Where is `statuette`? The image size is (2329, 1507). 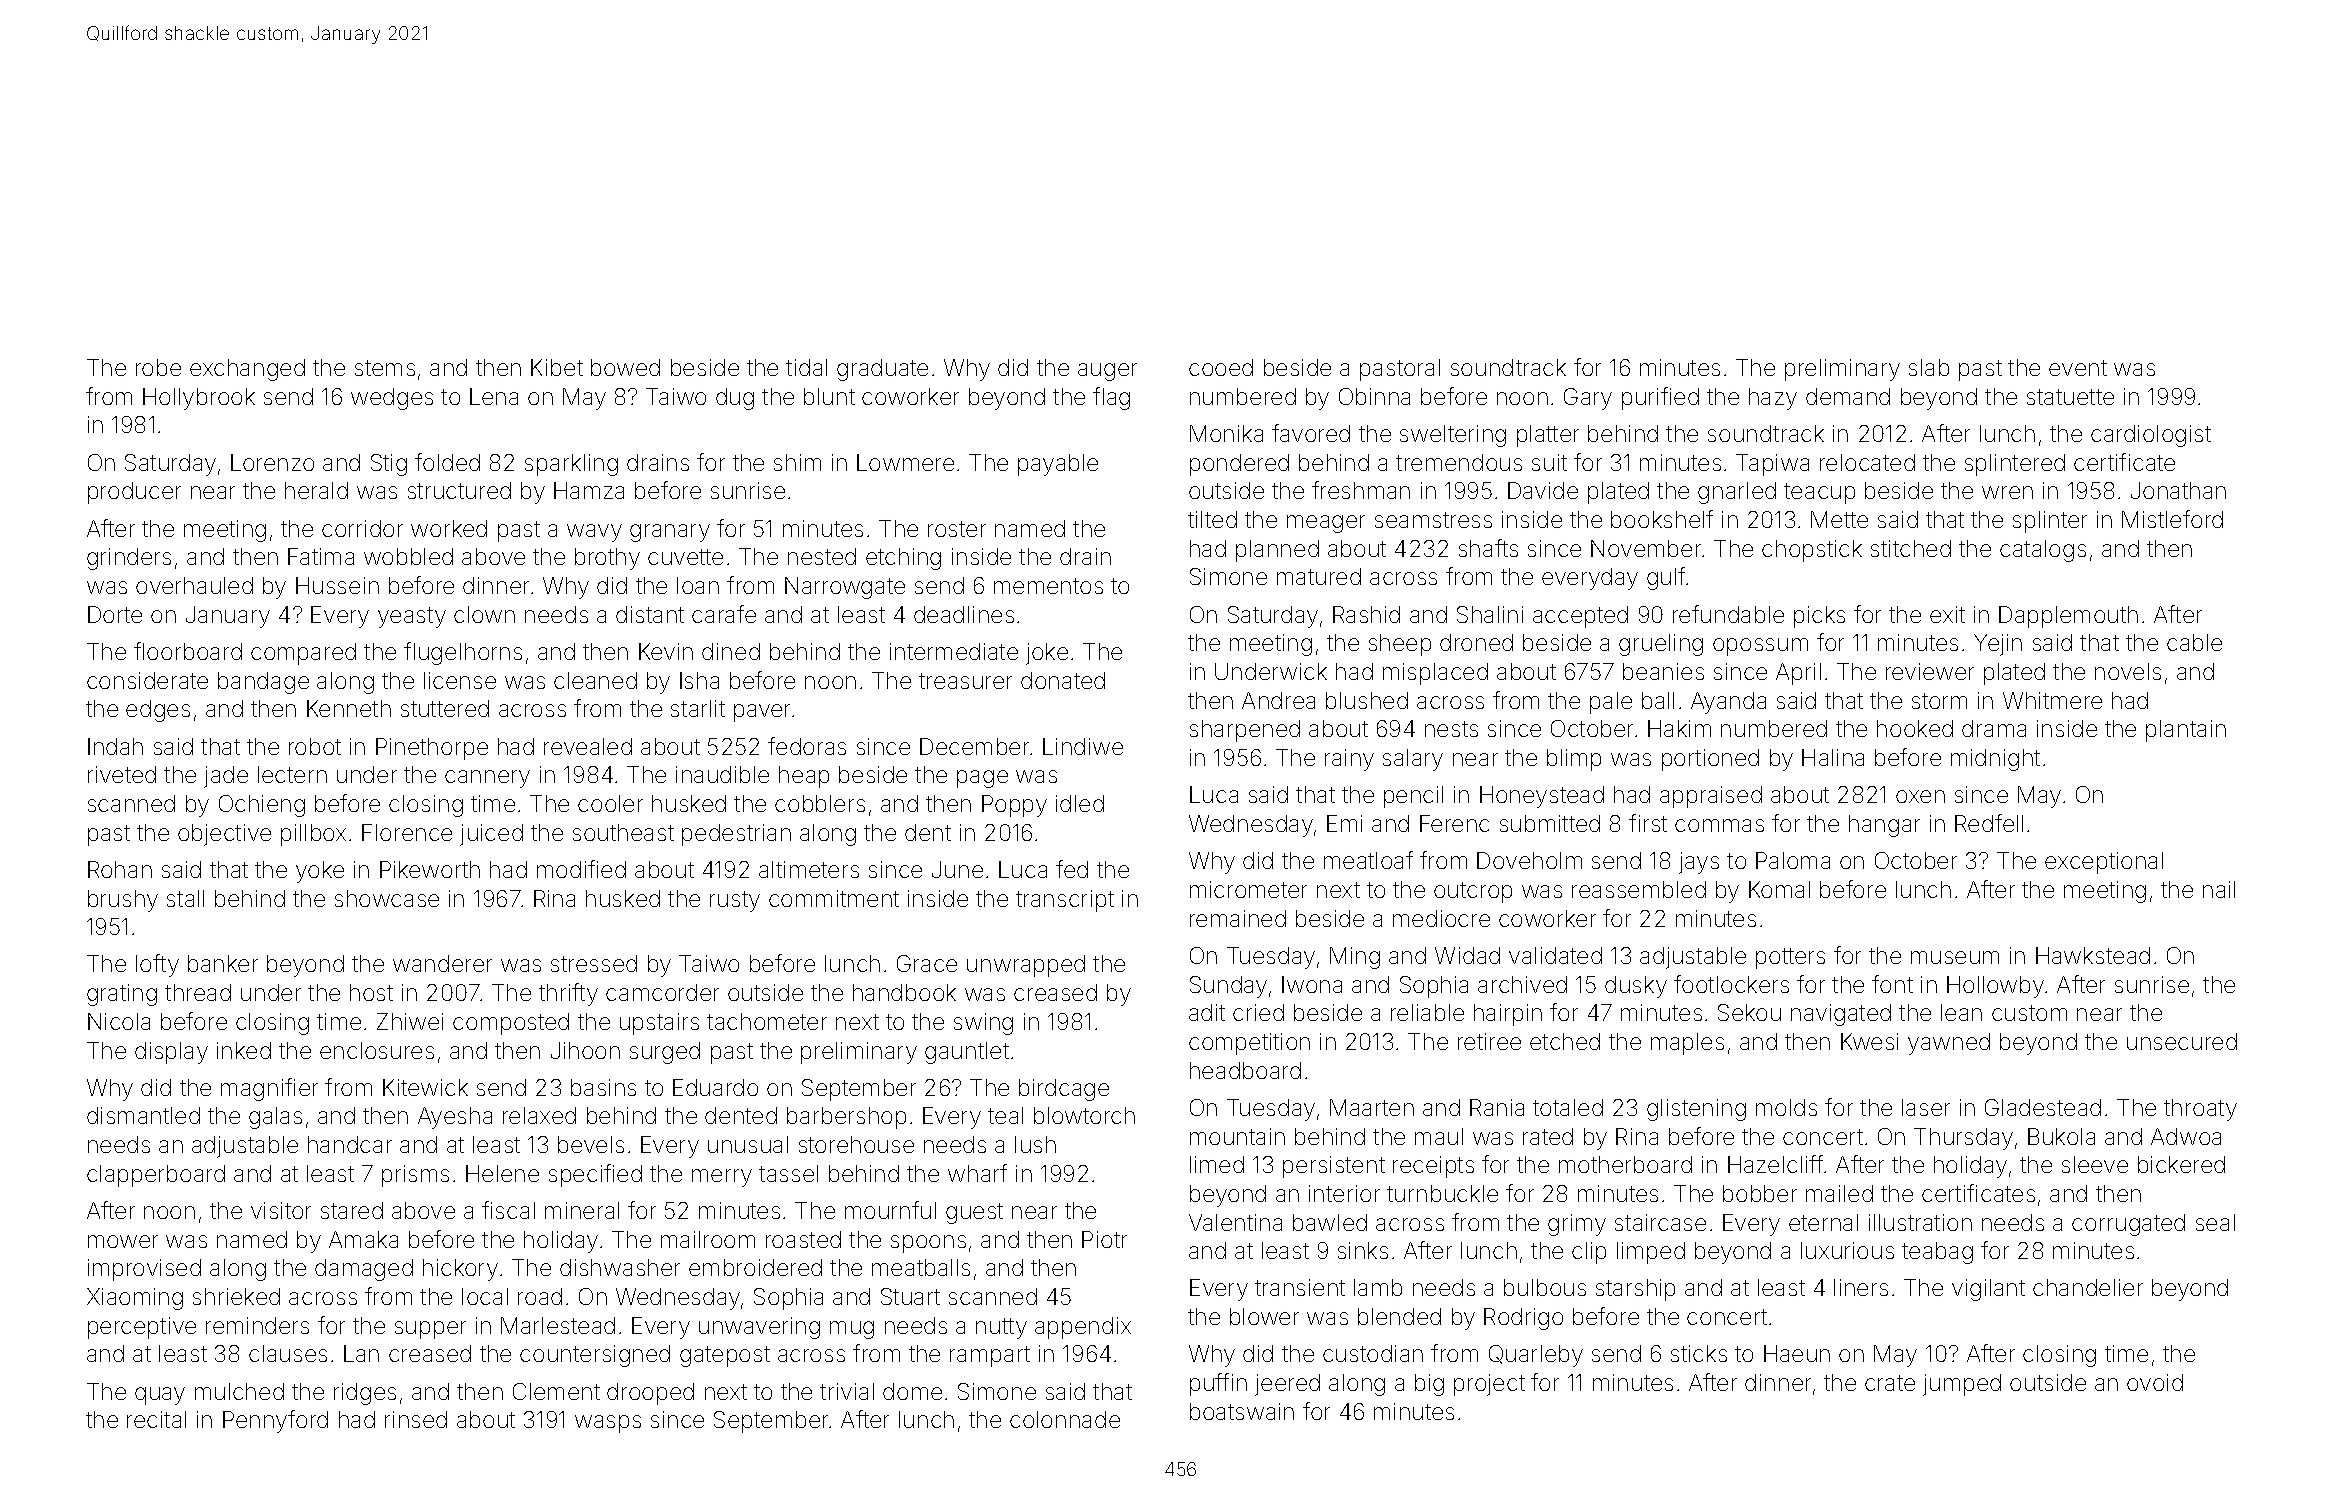
statuette is located at coordinates (2070, 397).
